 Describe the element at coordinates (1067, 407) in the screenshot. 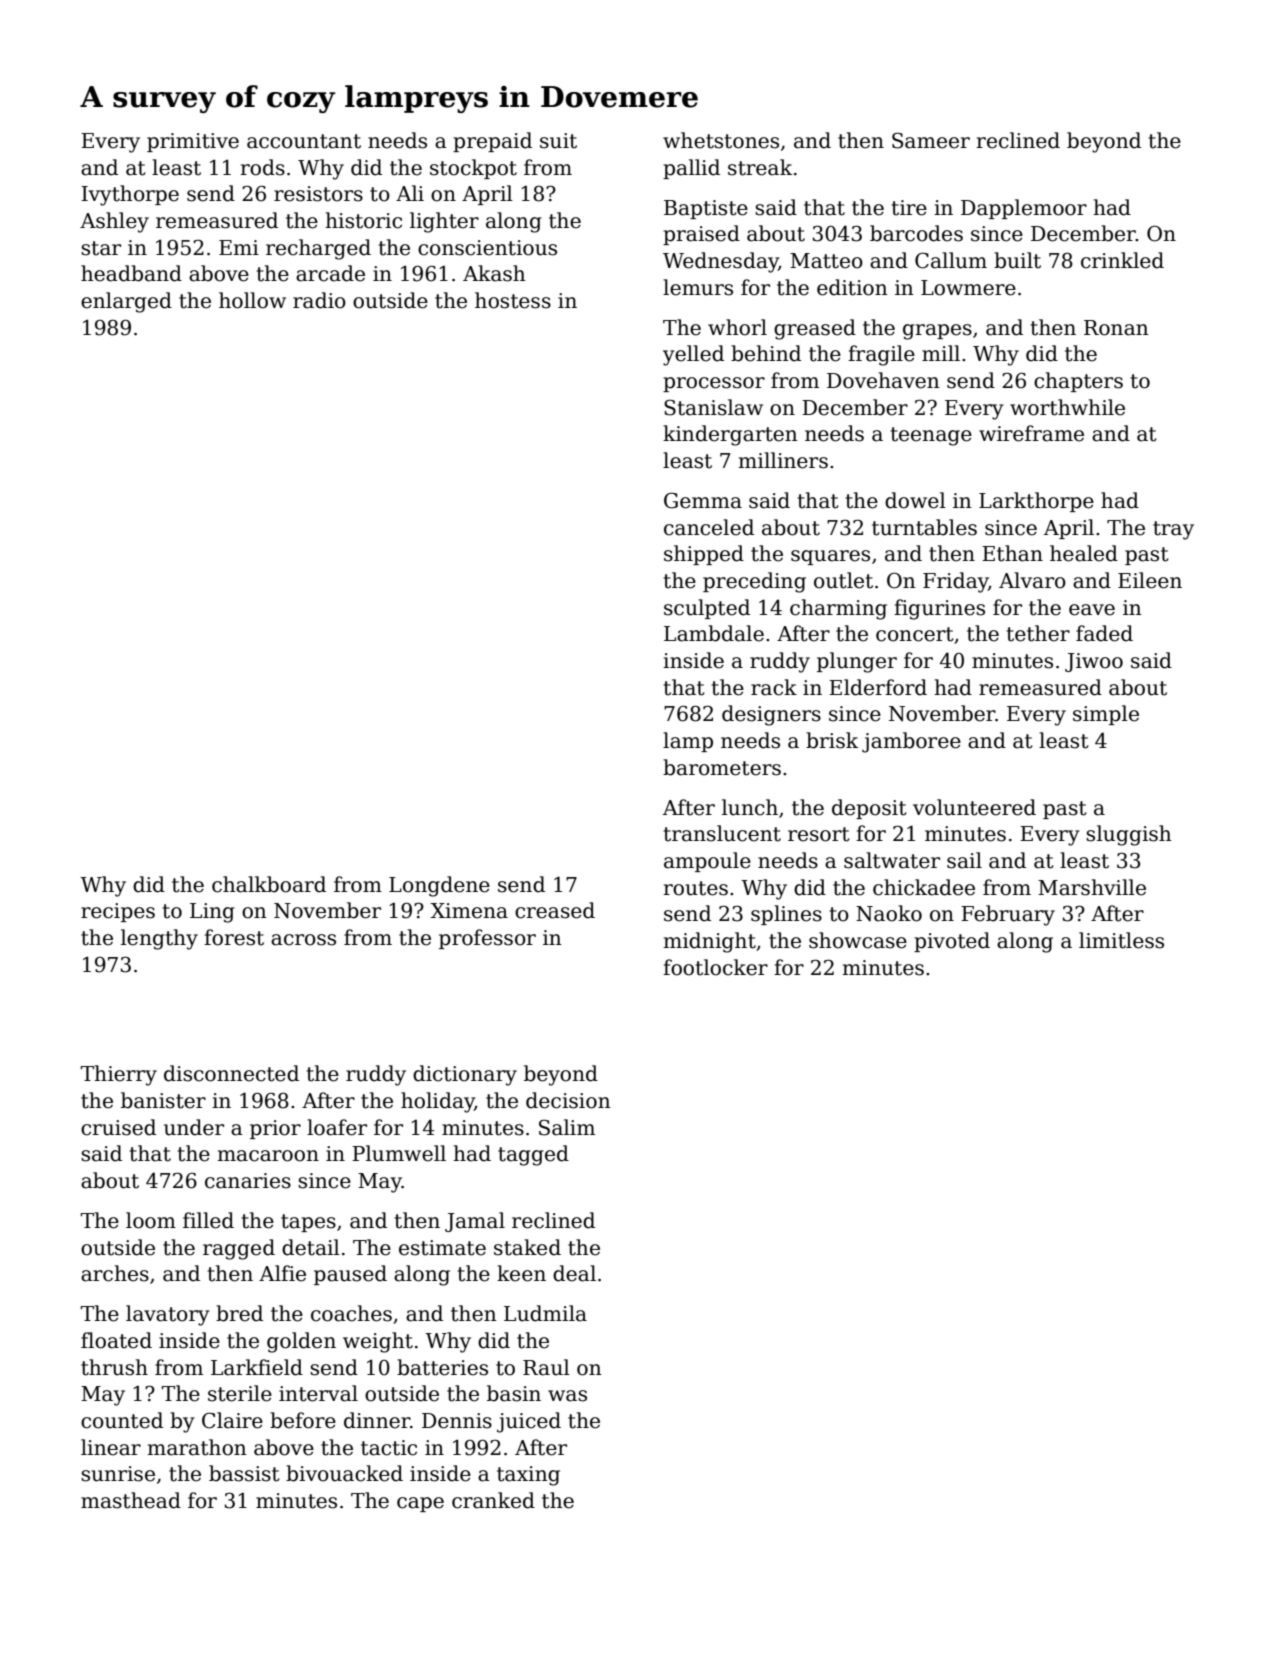

I see `worthwhile` at that location.
